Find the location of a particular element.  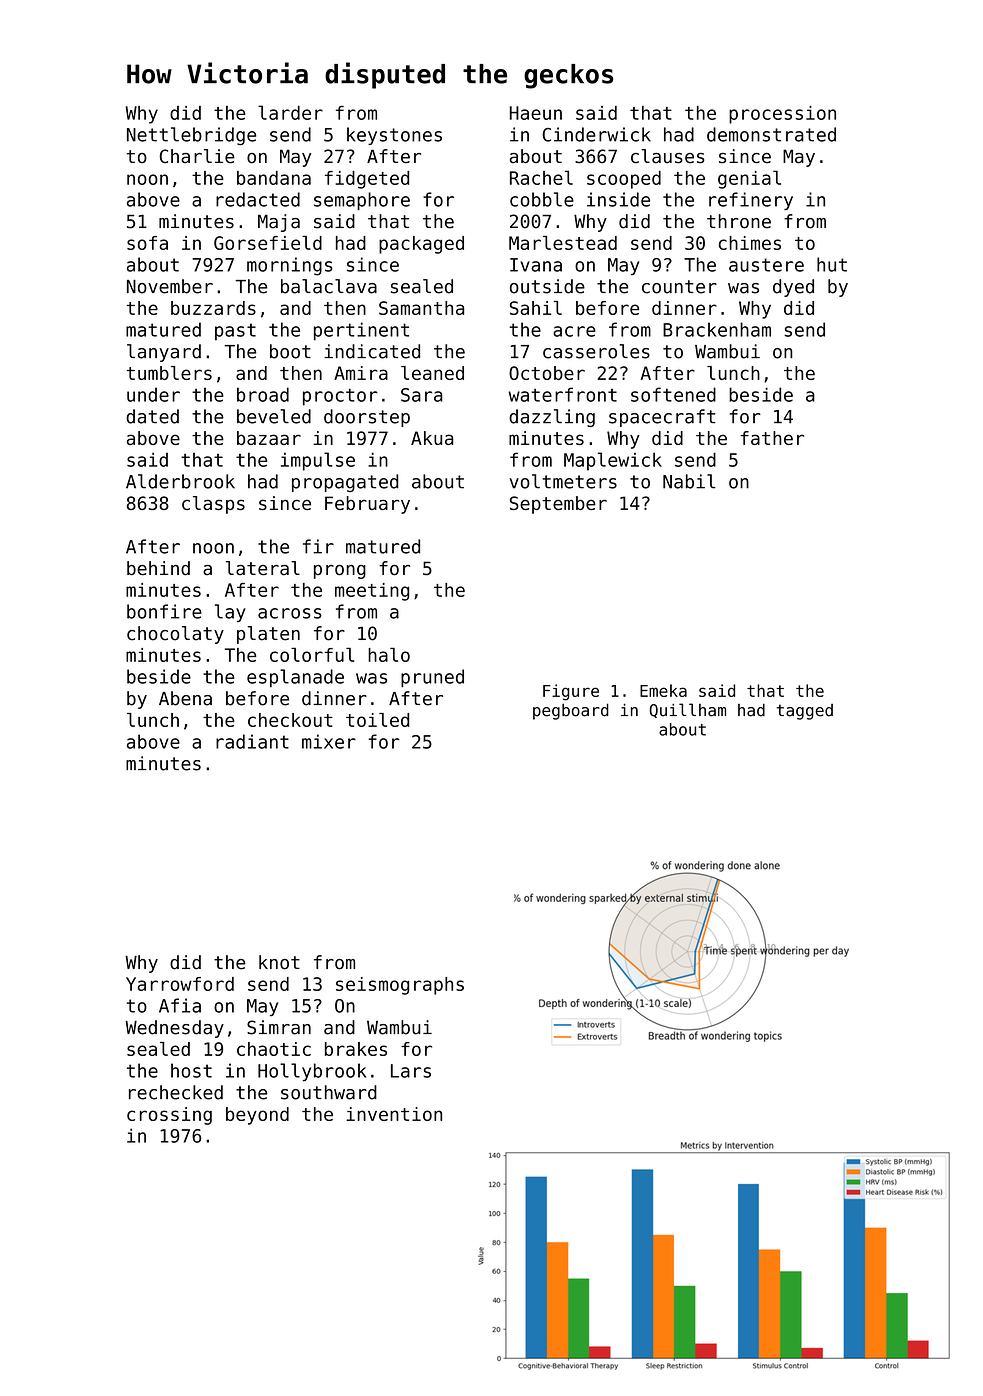

Simran is located at coordinates (279, 1027).
